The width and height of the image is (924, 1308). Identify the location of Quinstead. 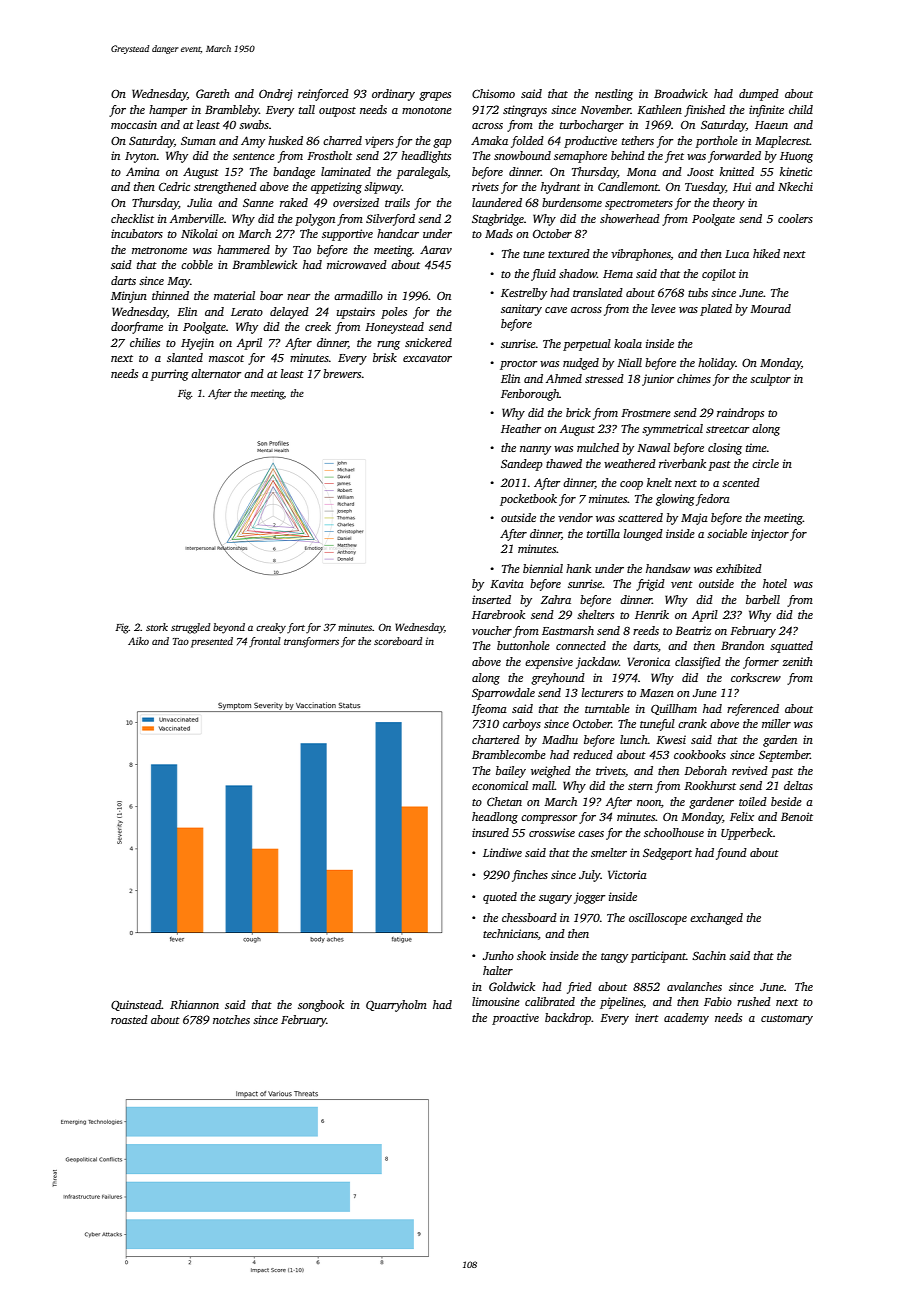
(136, 1005).
